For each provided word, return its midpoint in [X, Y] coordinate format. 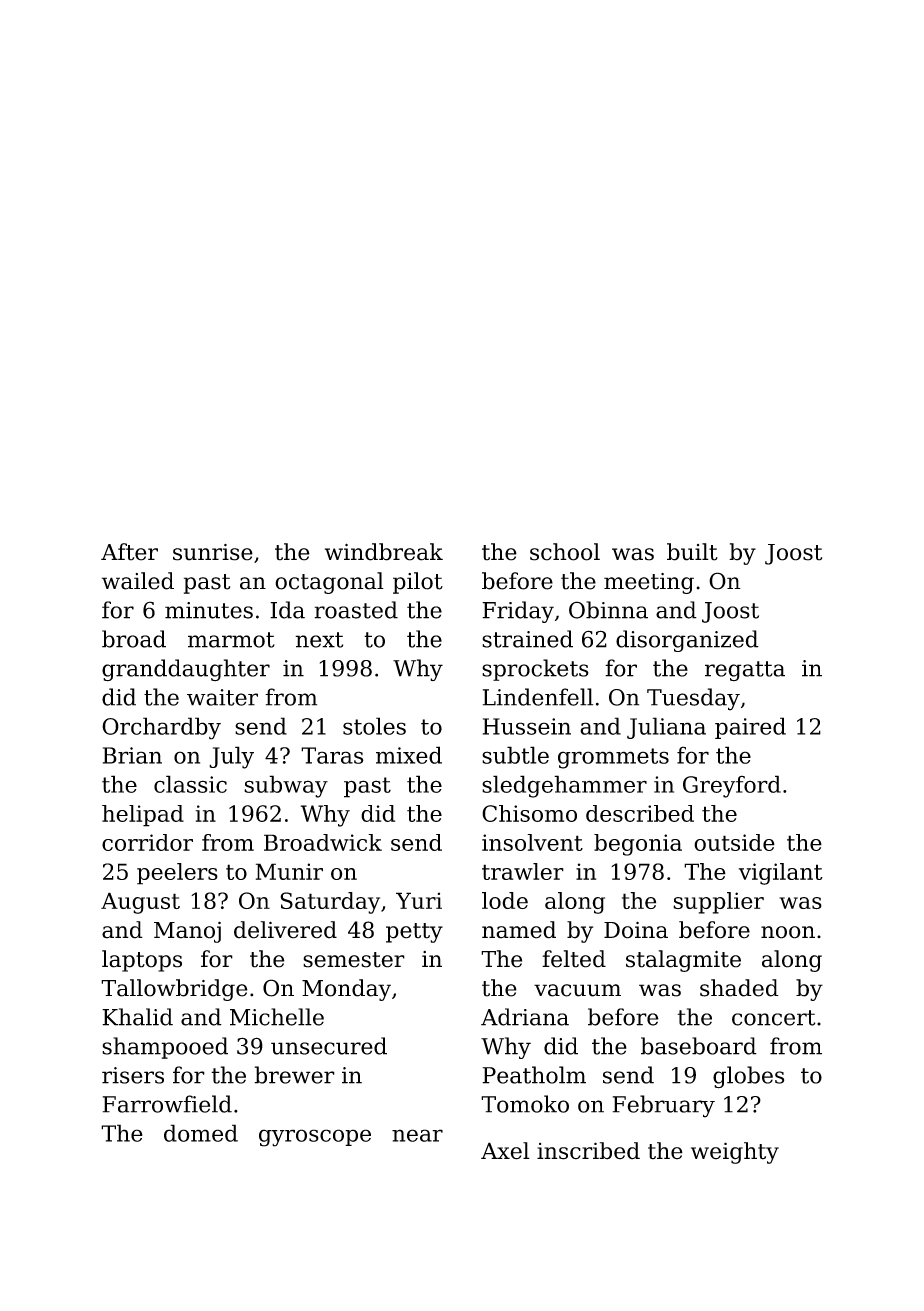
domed [201, 1133]
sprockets [535, 670]
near [417, 1135]
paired [750, 728]
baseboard [699, 1046]
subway [286, 786]
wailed [138, 581]
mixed [409, 755]
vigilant [781, 874]
